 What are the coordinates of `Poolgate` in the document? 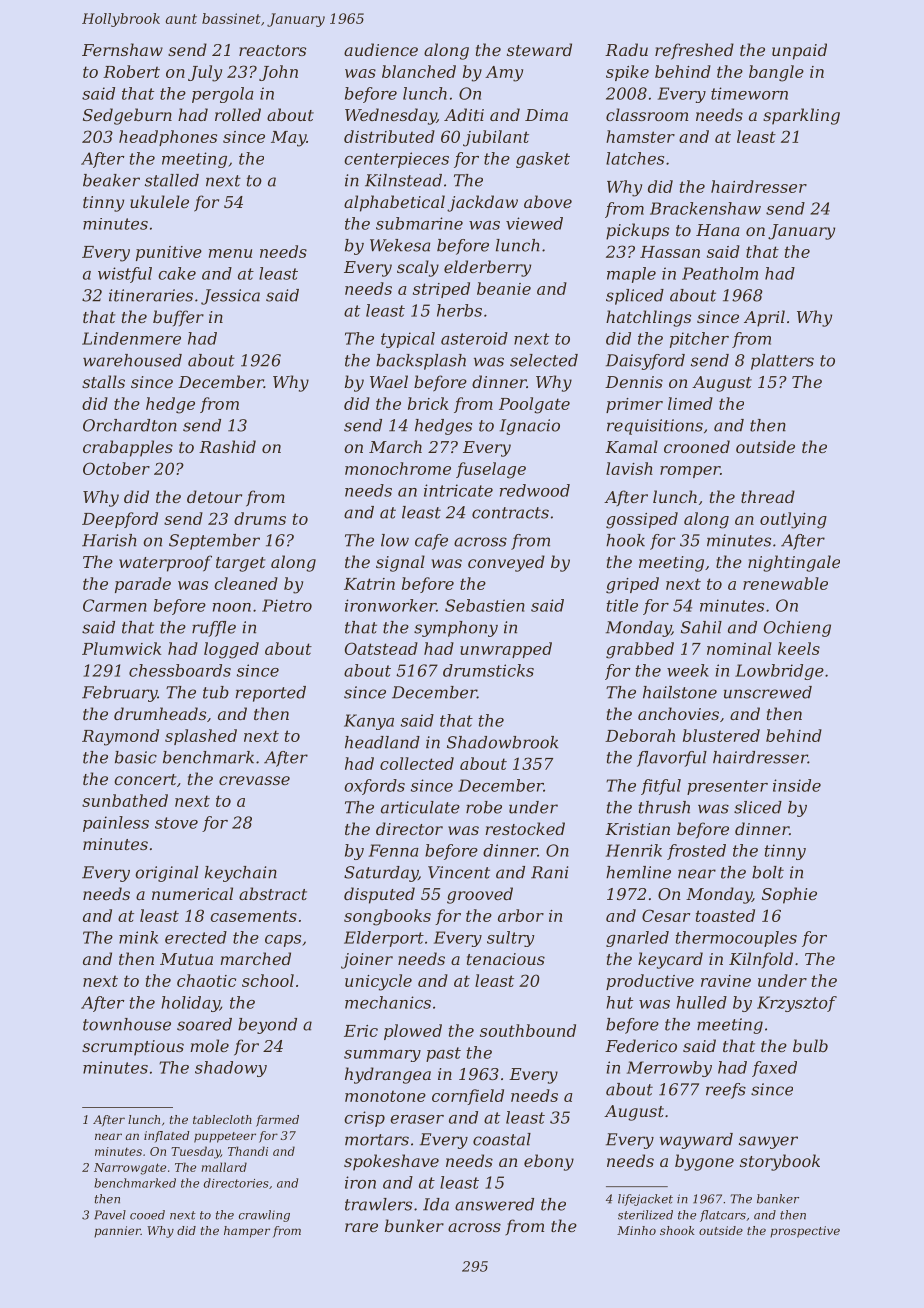 It's located at (534, 405).
